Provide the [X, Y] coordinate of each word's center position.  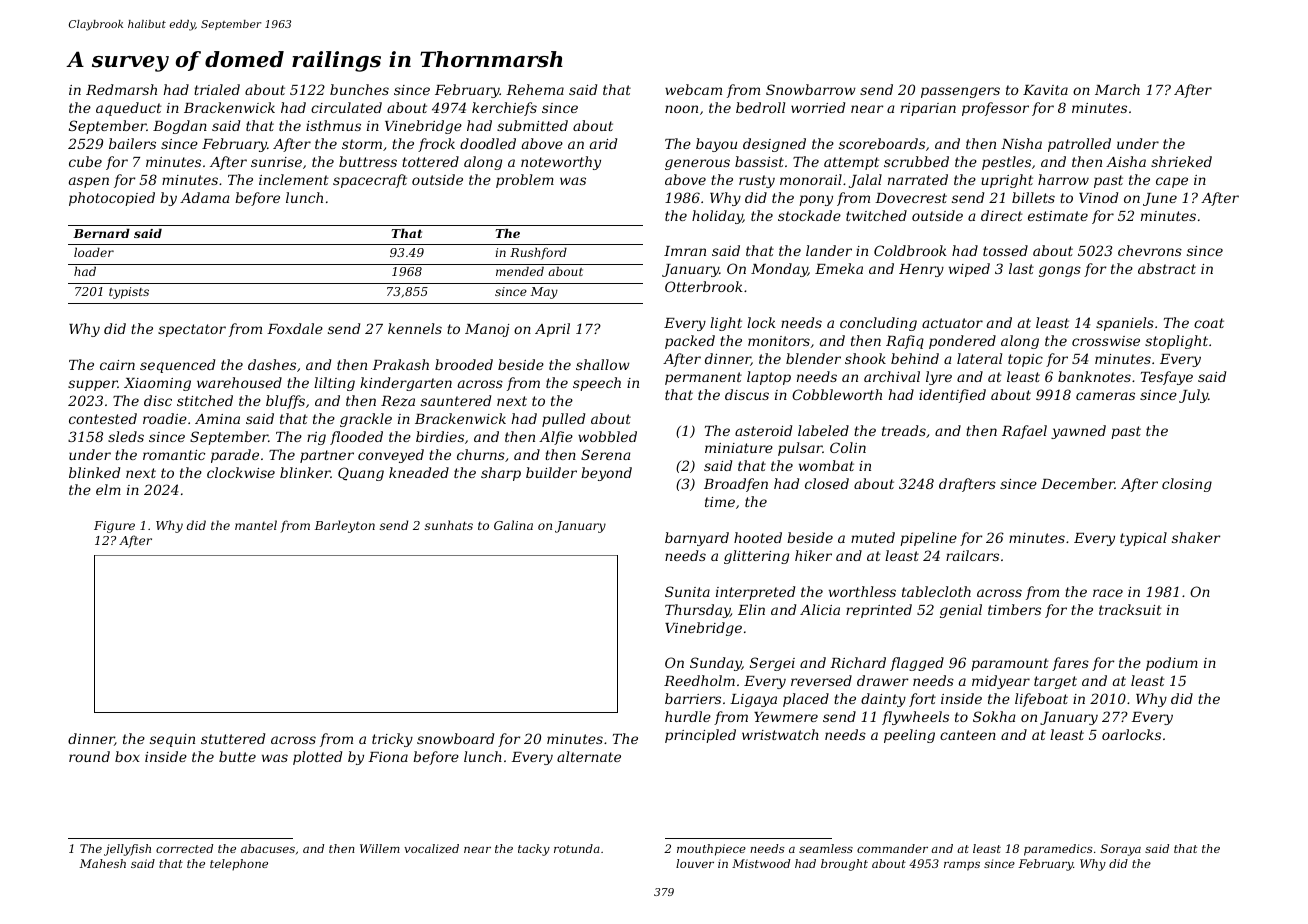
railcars [972, 555]
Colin [848, 447]
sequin [172, 740]
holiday [717, 217]
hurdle [688, 716]
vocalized [431, 848]
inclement [294, 179]
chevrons [1150, 250]
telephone [239, 865]
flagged [917, 664]
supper [93, 385]
